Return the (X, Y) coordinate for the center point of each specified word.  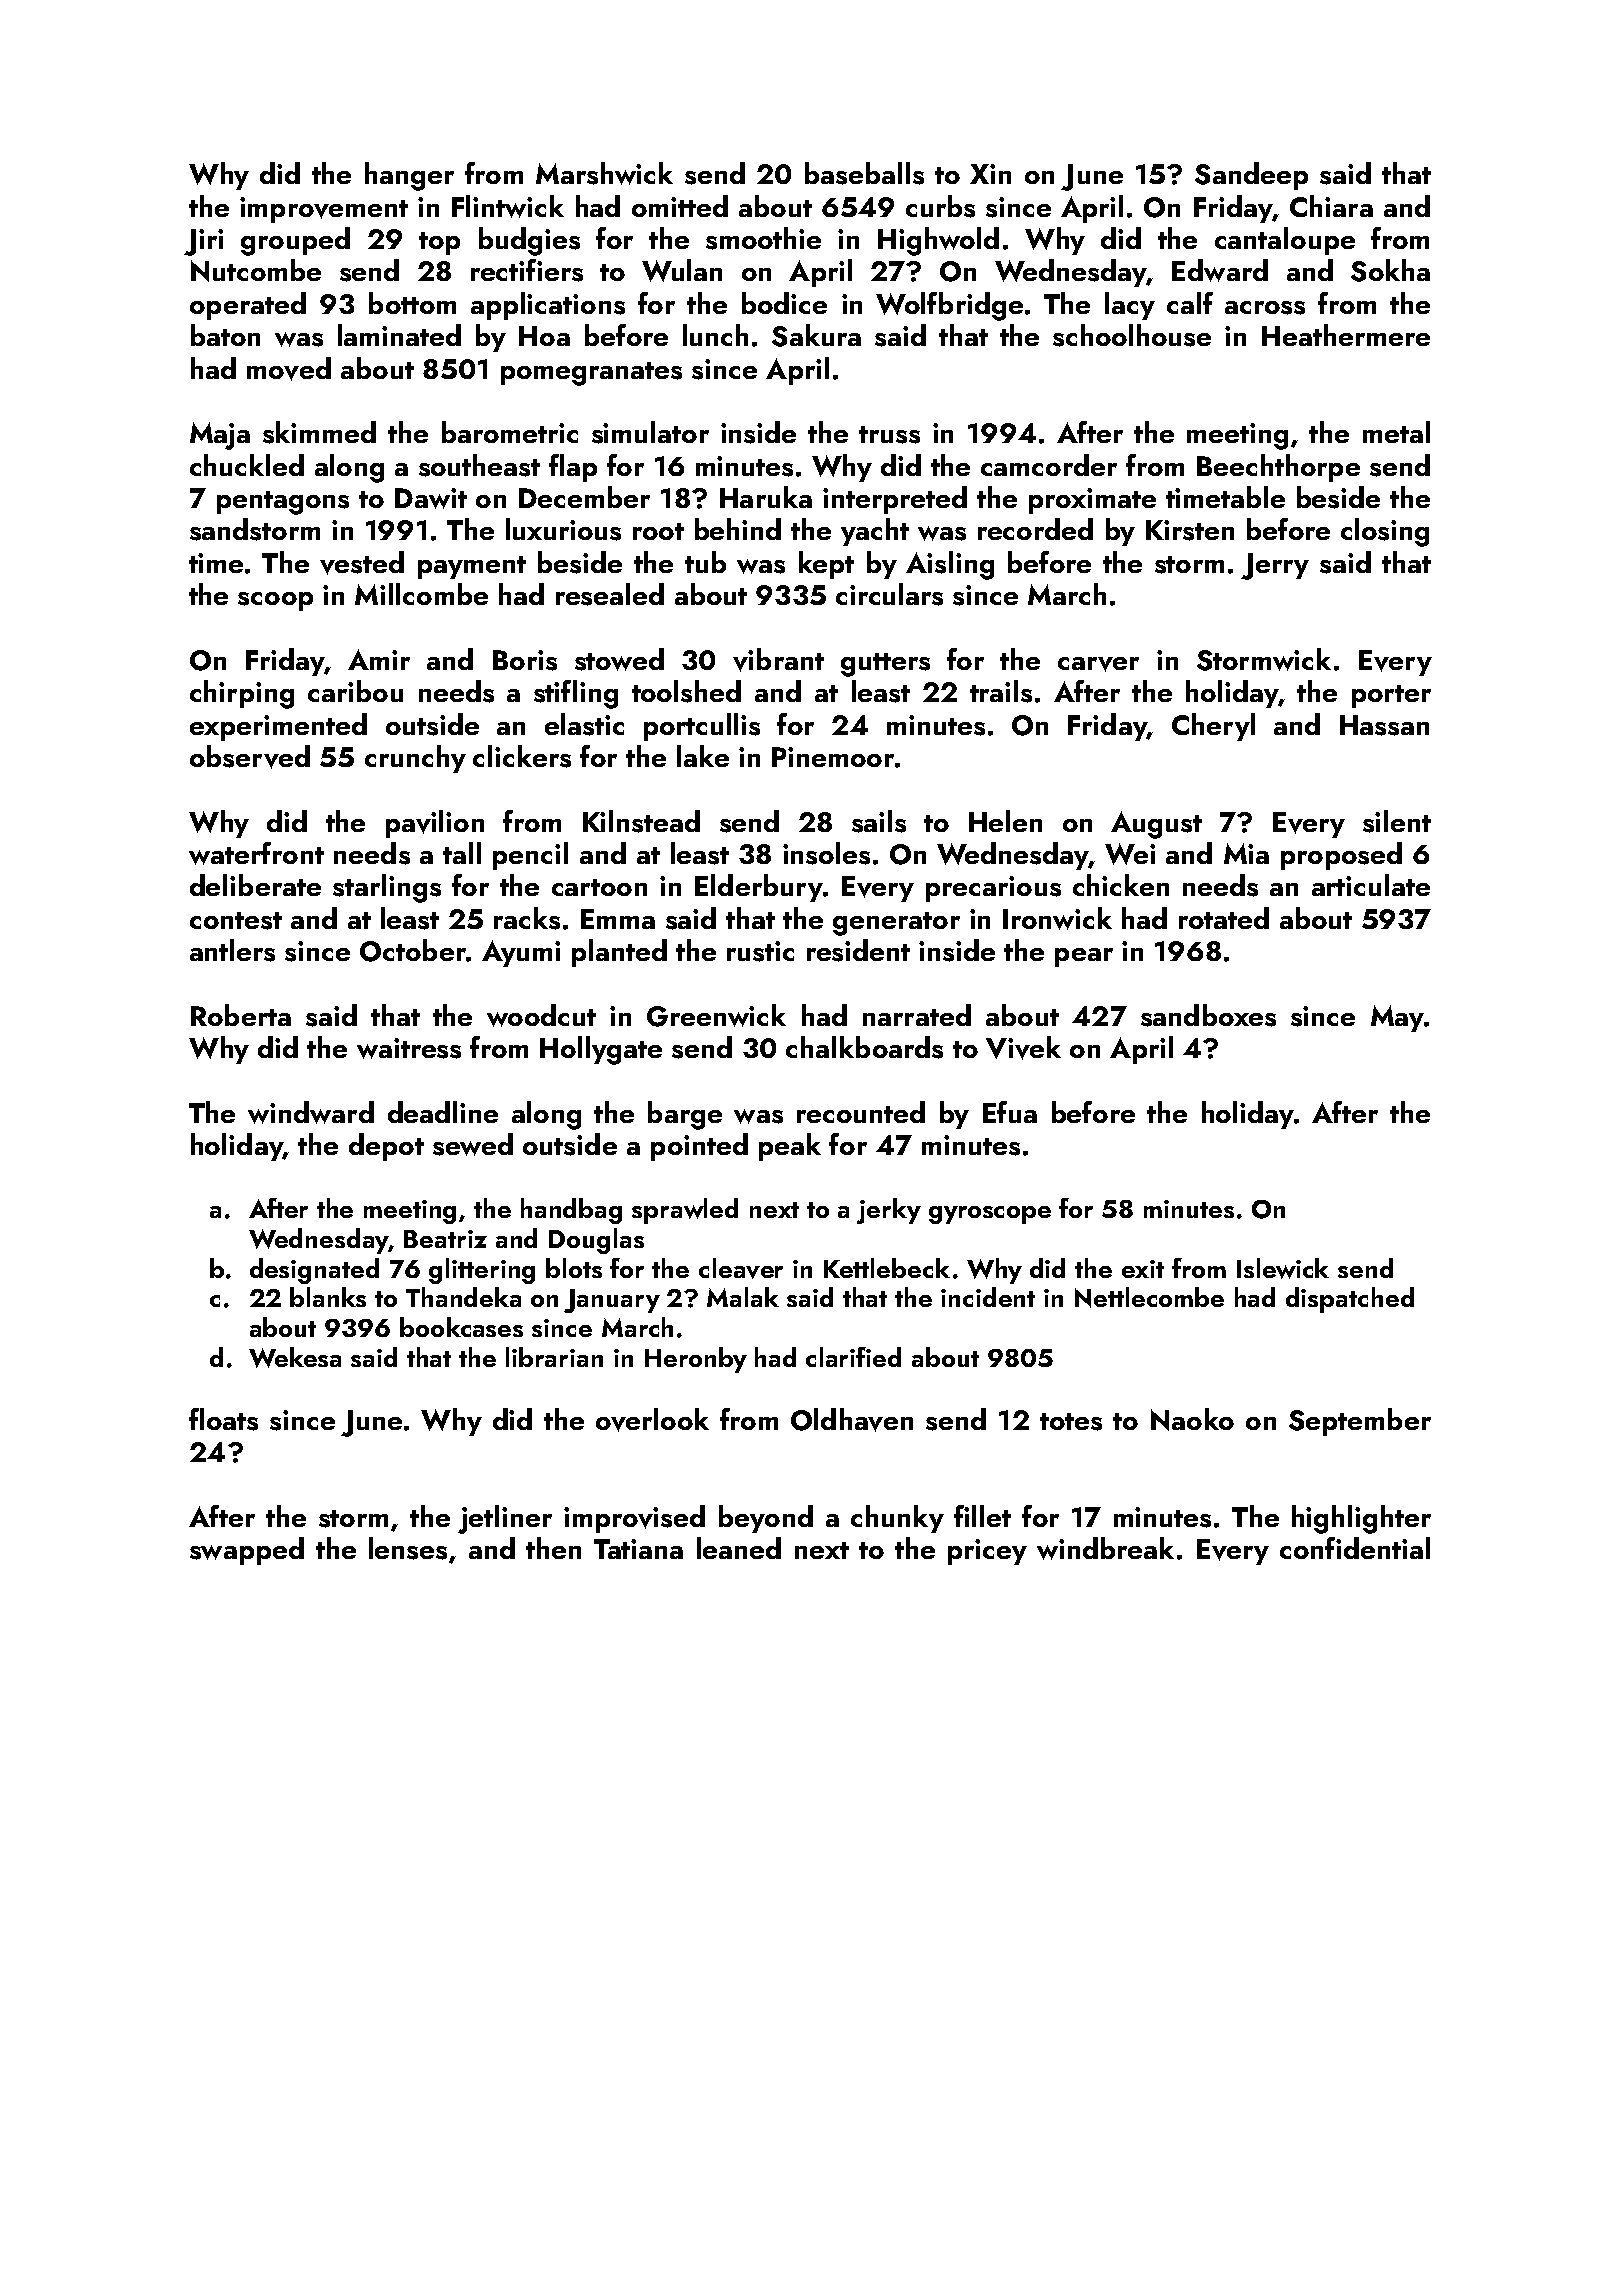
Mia (1246, 853)
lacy (1130, 306)
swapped (247, 1551)
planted (619, 953)
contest (236, 921)
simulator (650, 432)
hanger (409, 176)
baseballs (864, 173)
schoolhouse (1132, 335)
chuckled (247, 465)
